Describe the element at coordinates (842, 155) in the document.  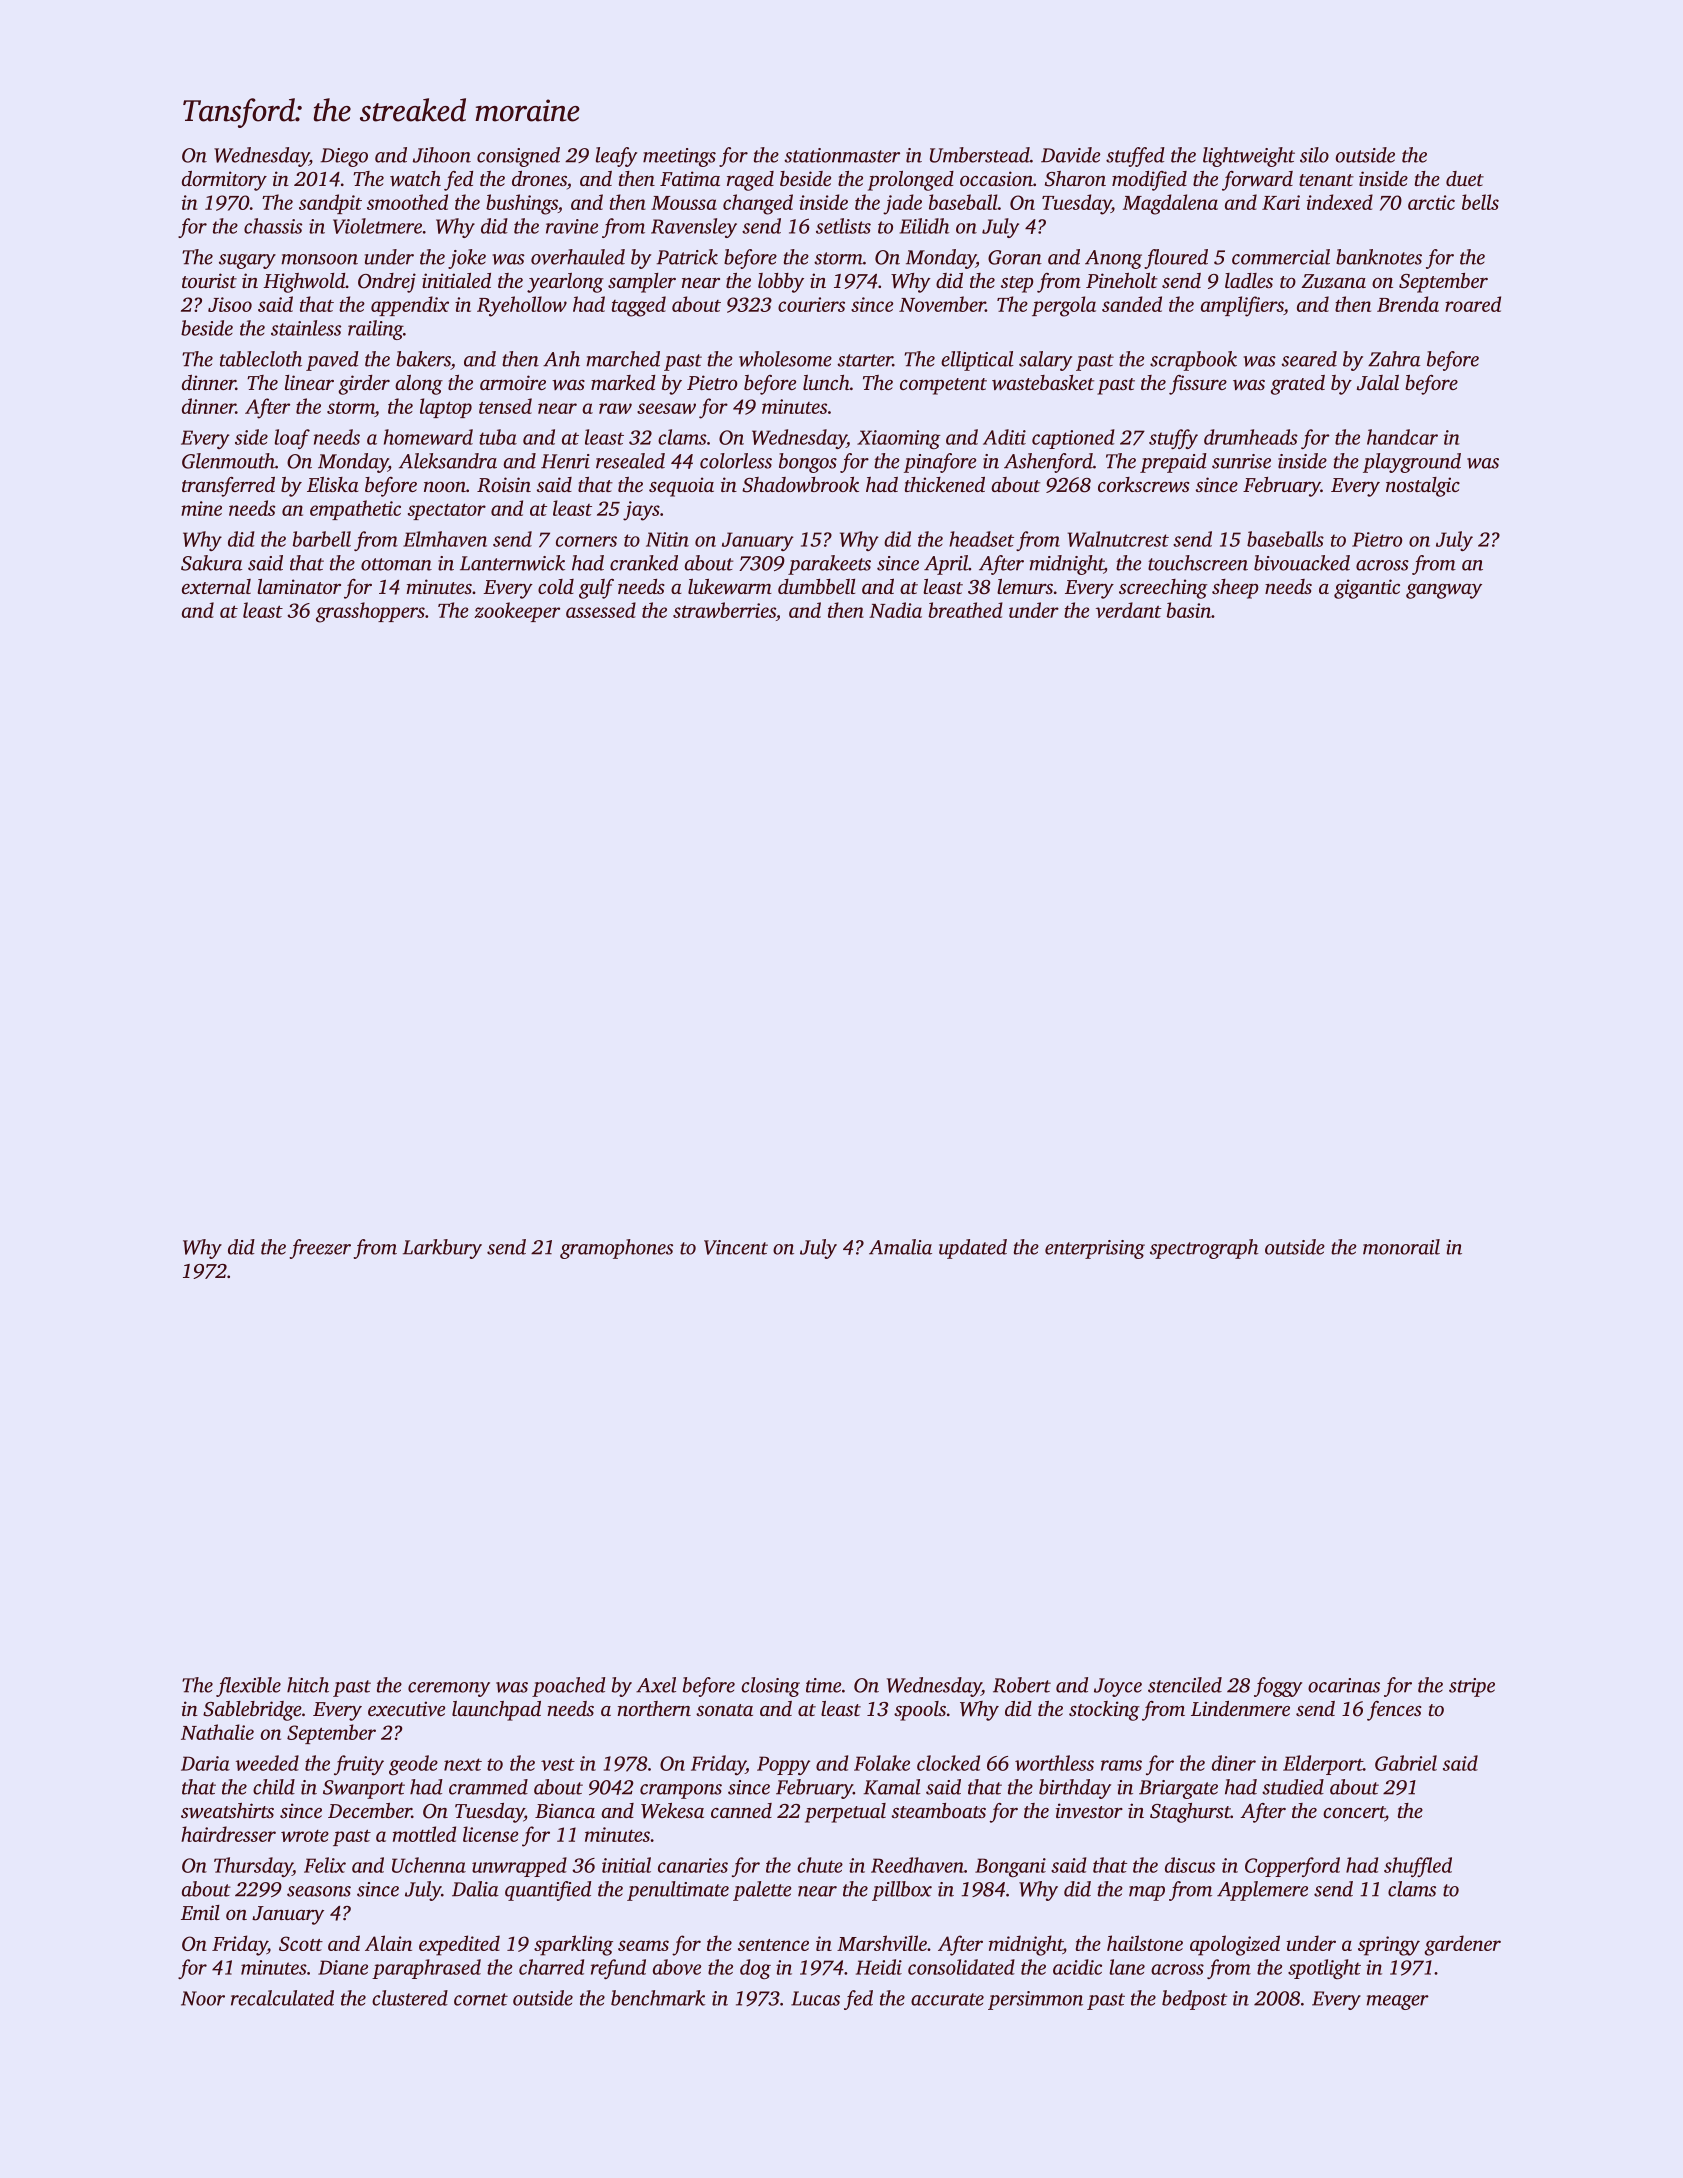
I see `stationmaster` at that location.
